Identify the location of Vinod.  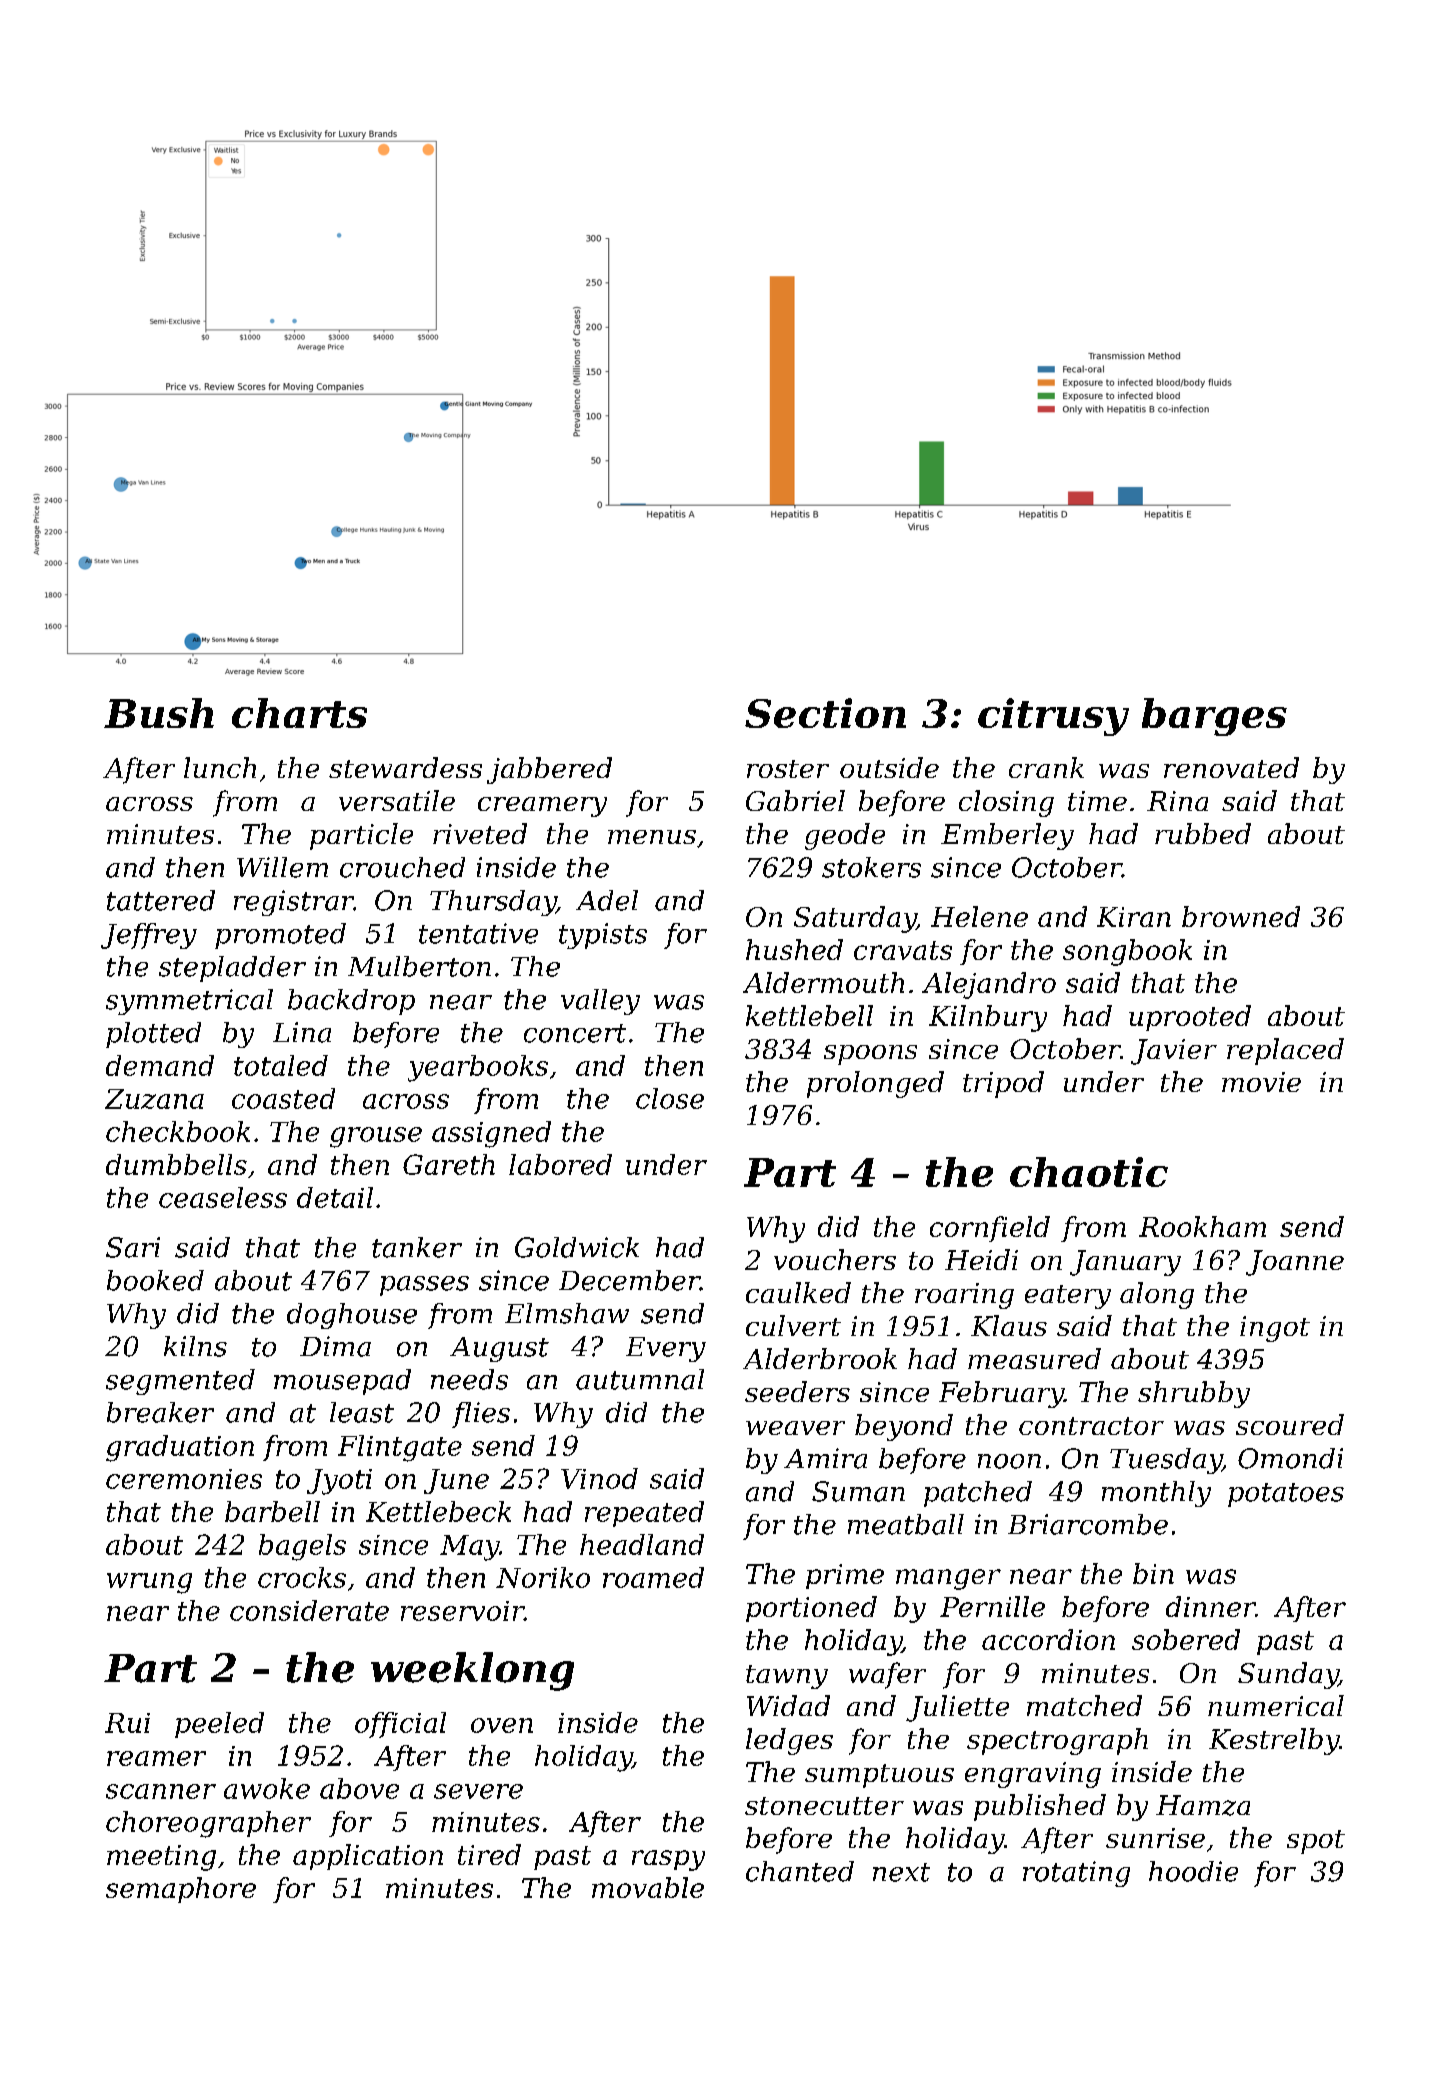
(599, 1478).
